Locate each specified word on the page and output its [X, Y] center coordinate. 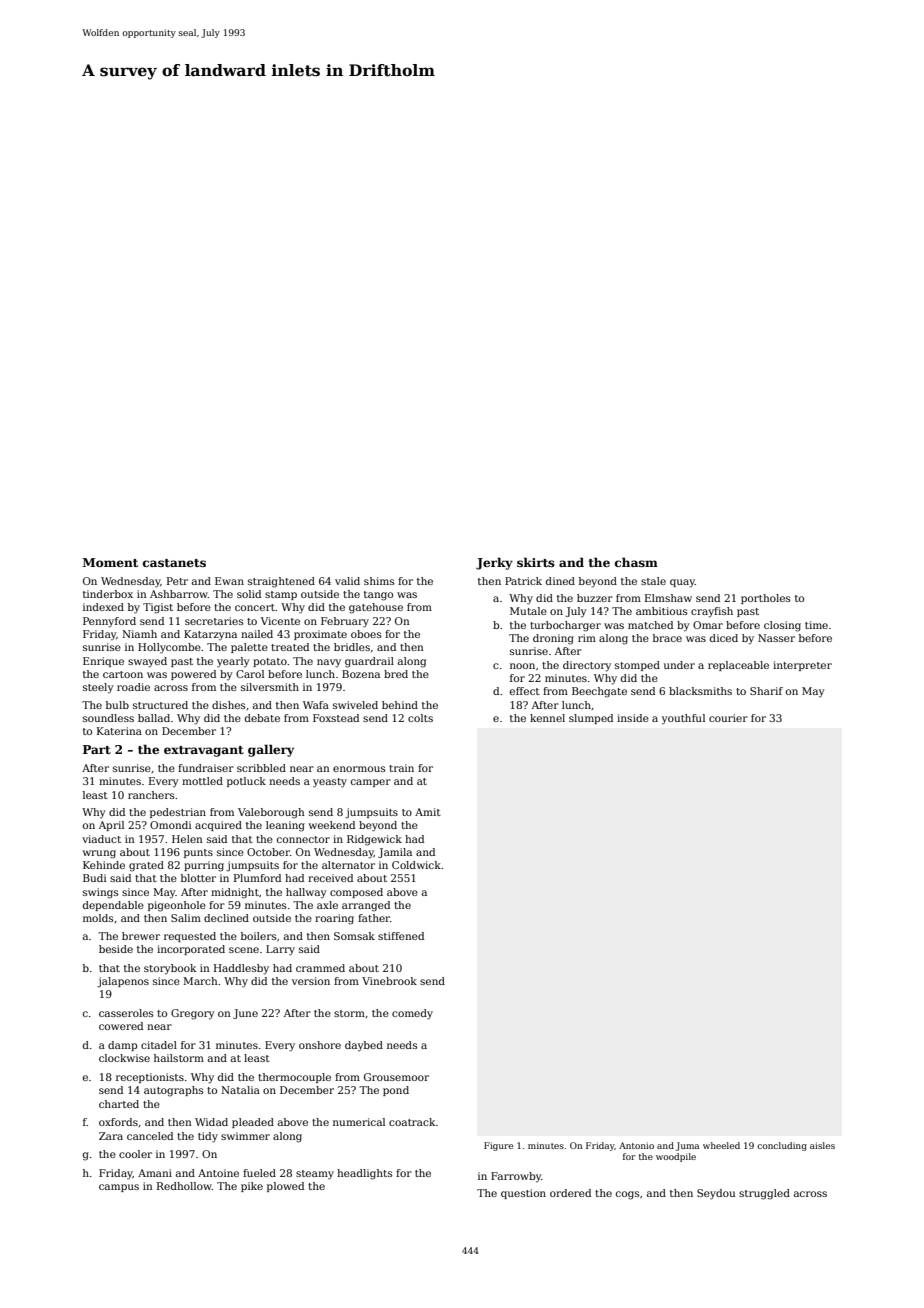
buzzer [595, 598]
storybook [170, 969]
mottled [202, 781]
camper [371, 783]
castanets [174, 563]
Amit [428, 812]
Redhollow [184, 1186]
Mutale [528, 611]
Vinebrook [389, 981]
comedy [412, 1014]
